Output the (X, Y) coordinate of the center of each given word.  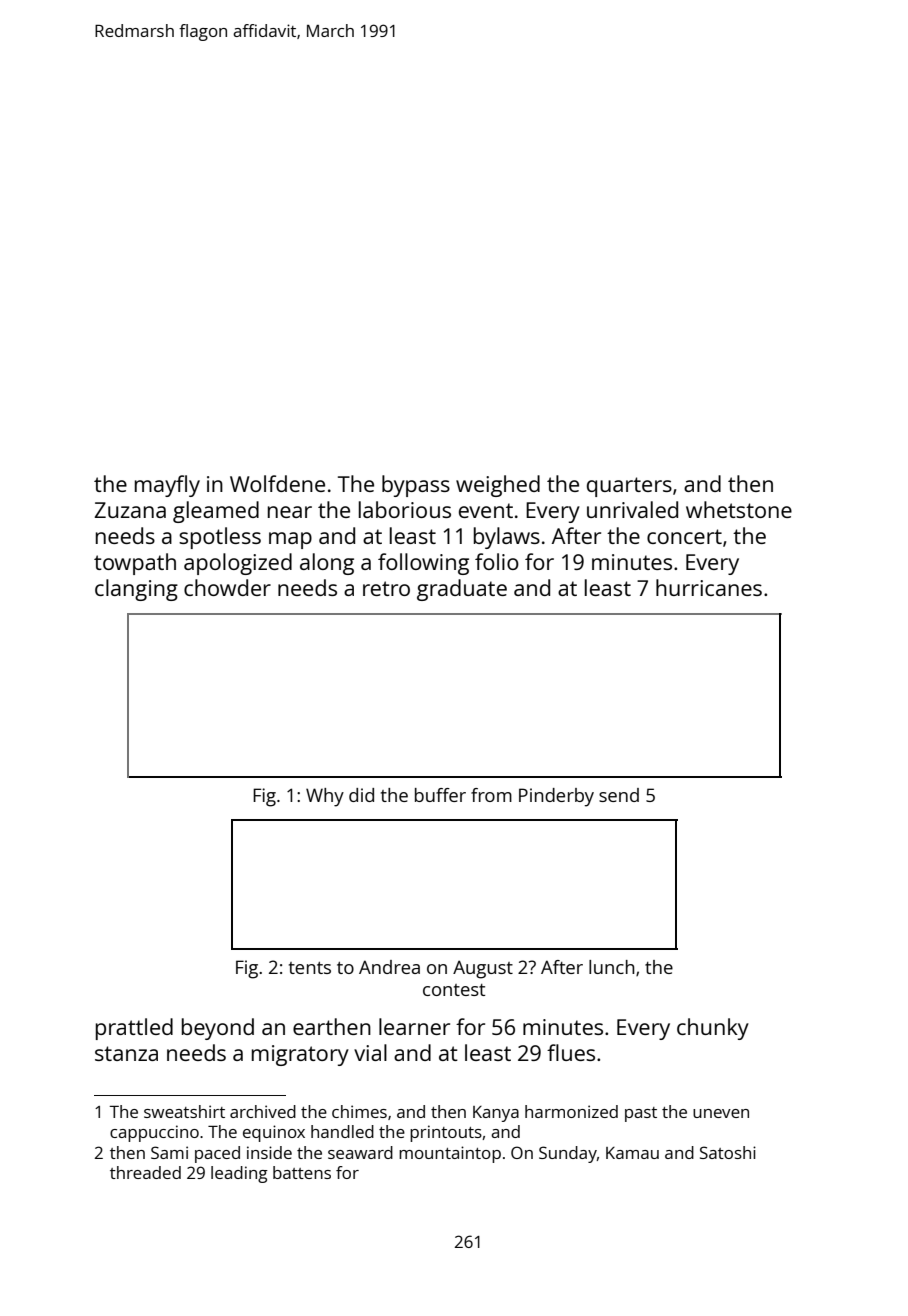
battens (302, 1172)
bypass (416, 486)
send (619, 795)
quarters (629, 487)
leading (239, 1174)
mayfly (167, 486)
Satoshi (728, 1152)
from (491, 795)
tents (310, 968)
